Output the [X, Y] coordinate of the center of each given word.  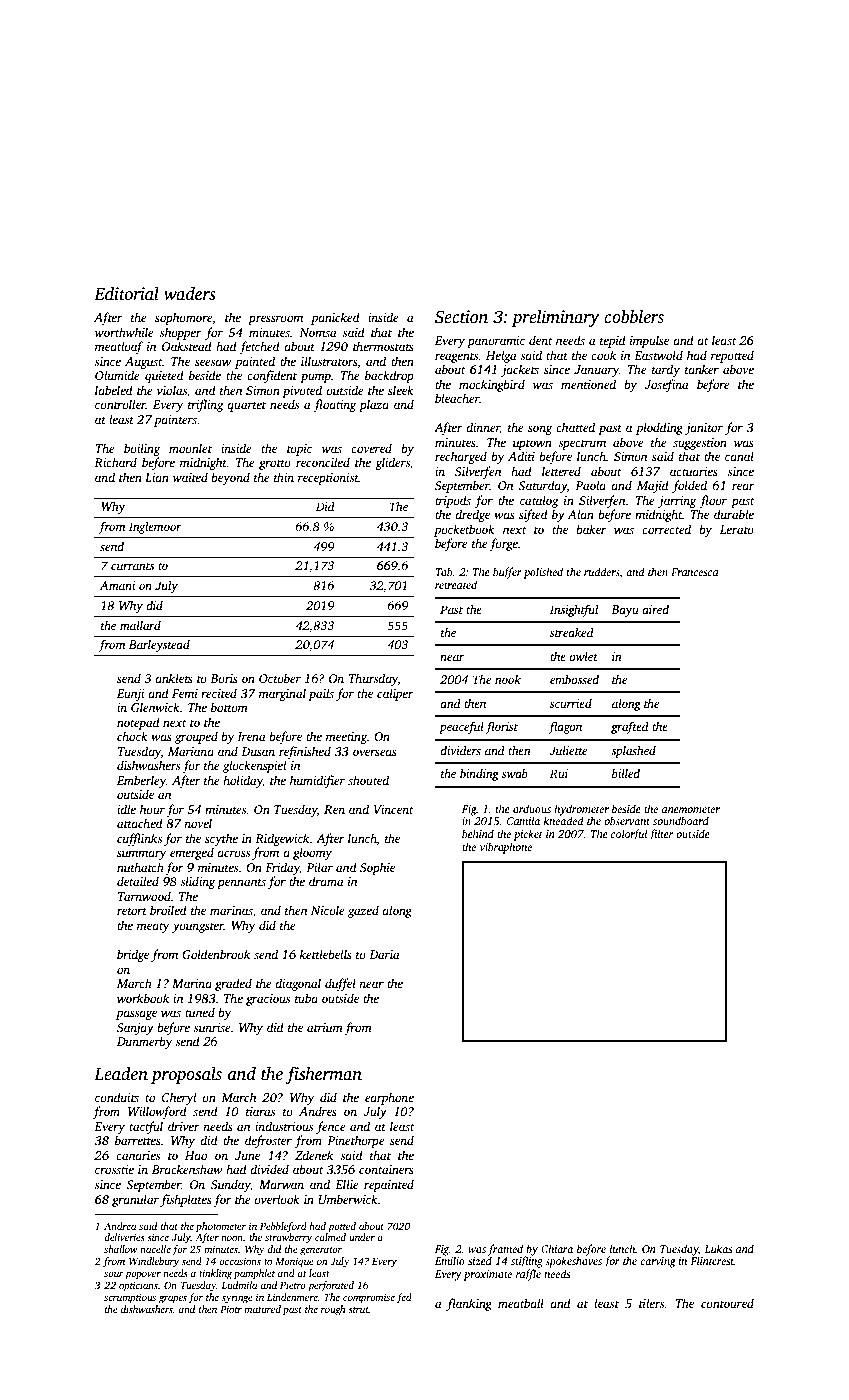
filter [661, 835]
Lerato [737, 529]
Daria [384, 954]
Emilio [450, 1260]
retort [132, 911]
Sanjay [135, 1029]
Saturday [542, 486]
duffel [340, 984]
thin [284, 477]
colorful [629, 835]
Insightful [574, 610]
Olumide [117, 375]
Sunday [230, 1185]
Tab [444, 571]
